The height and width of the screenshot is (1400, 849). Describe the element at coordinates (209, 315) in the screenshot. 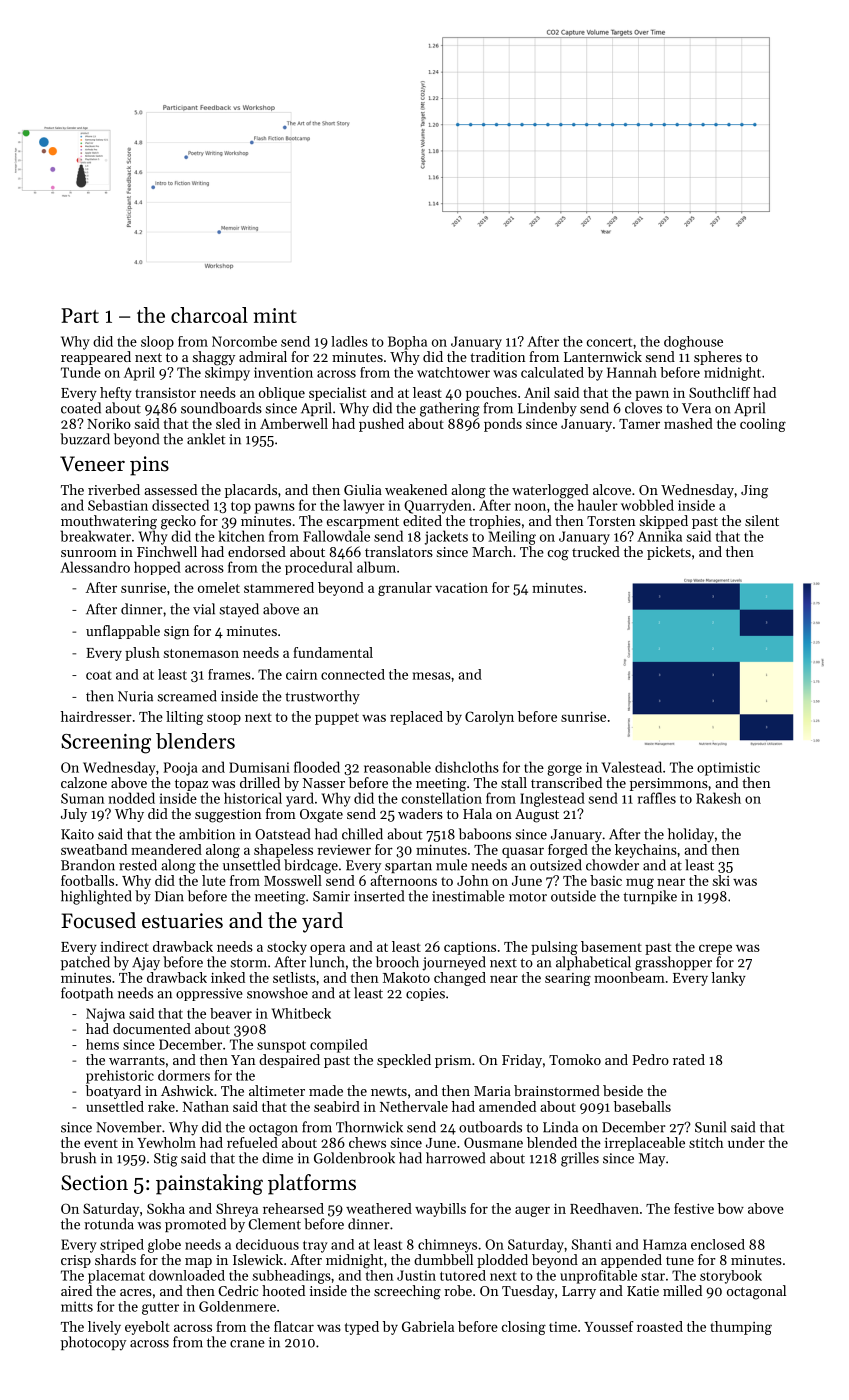

I see `charcoal` at that location.
